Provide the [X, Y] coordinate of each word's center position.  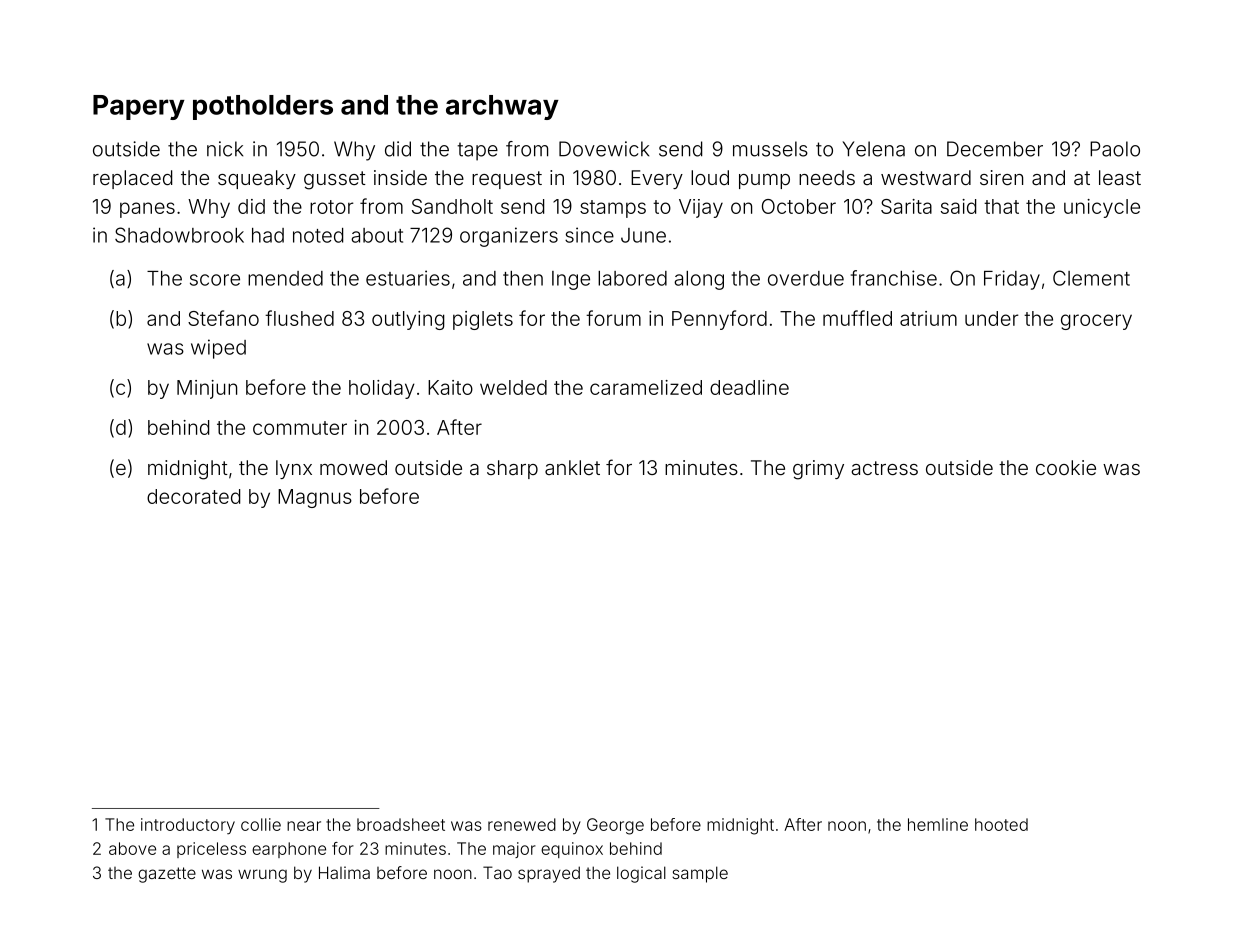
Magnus [315, 498]
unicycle [1102, 208]
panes [147, 210]
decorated [193, 496]
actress [884, 468]
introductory [188, 826]
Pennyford [719, 320]
